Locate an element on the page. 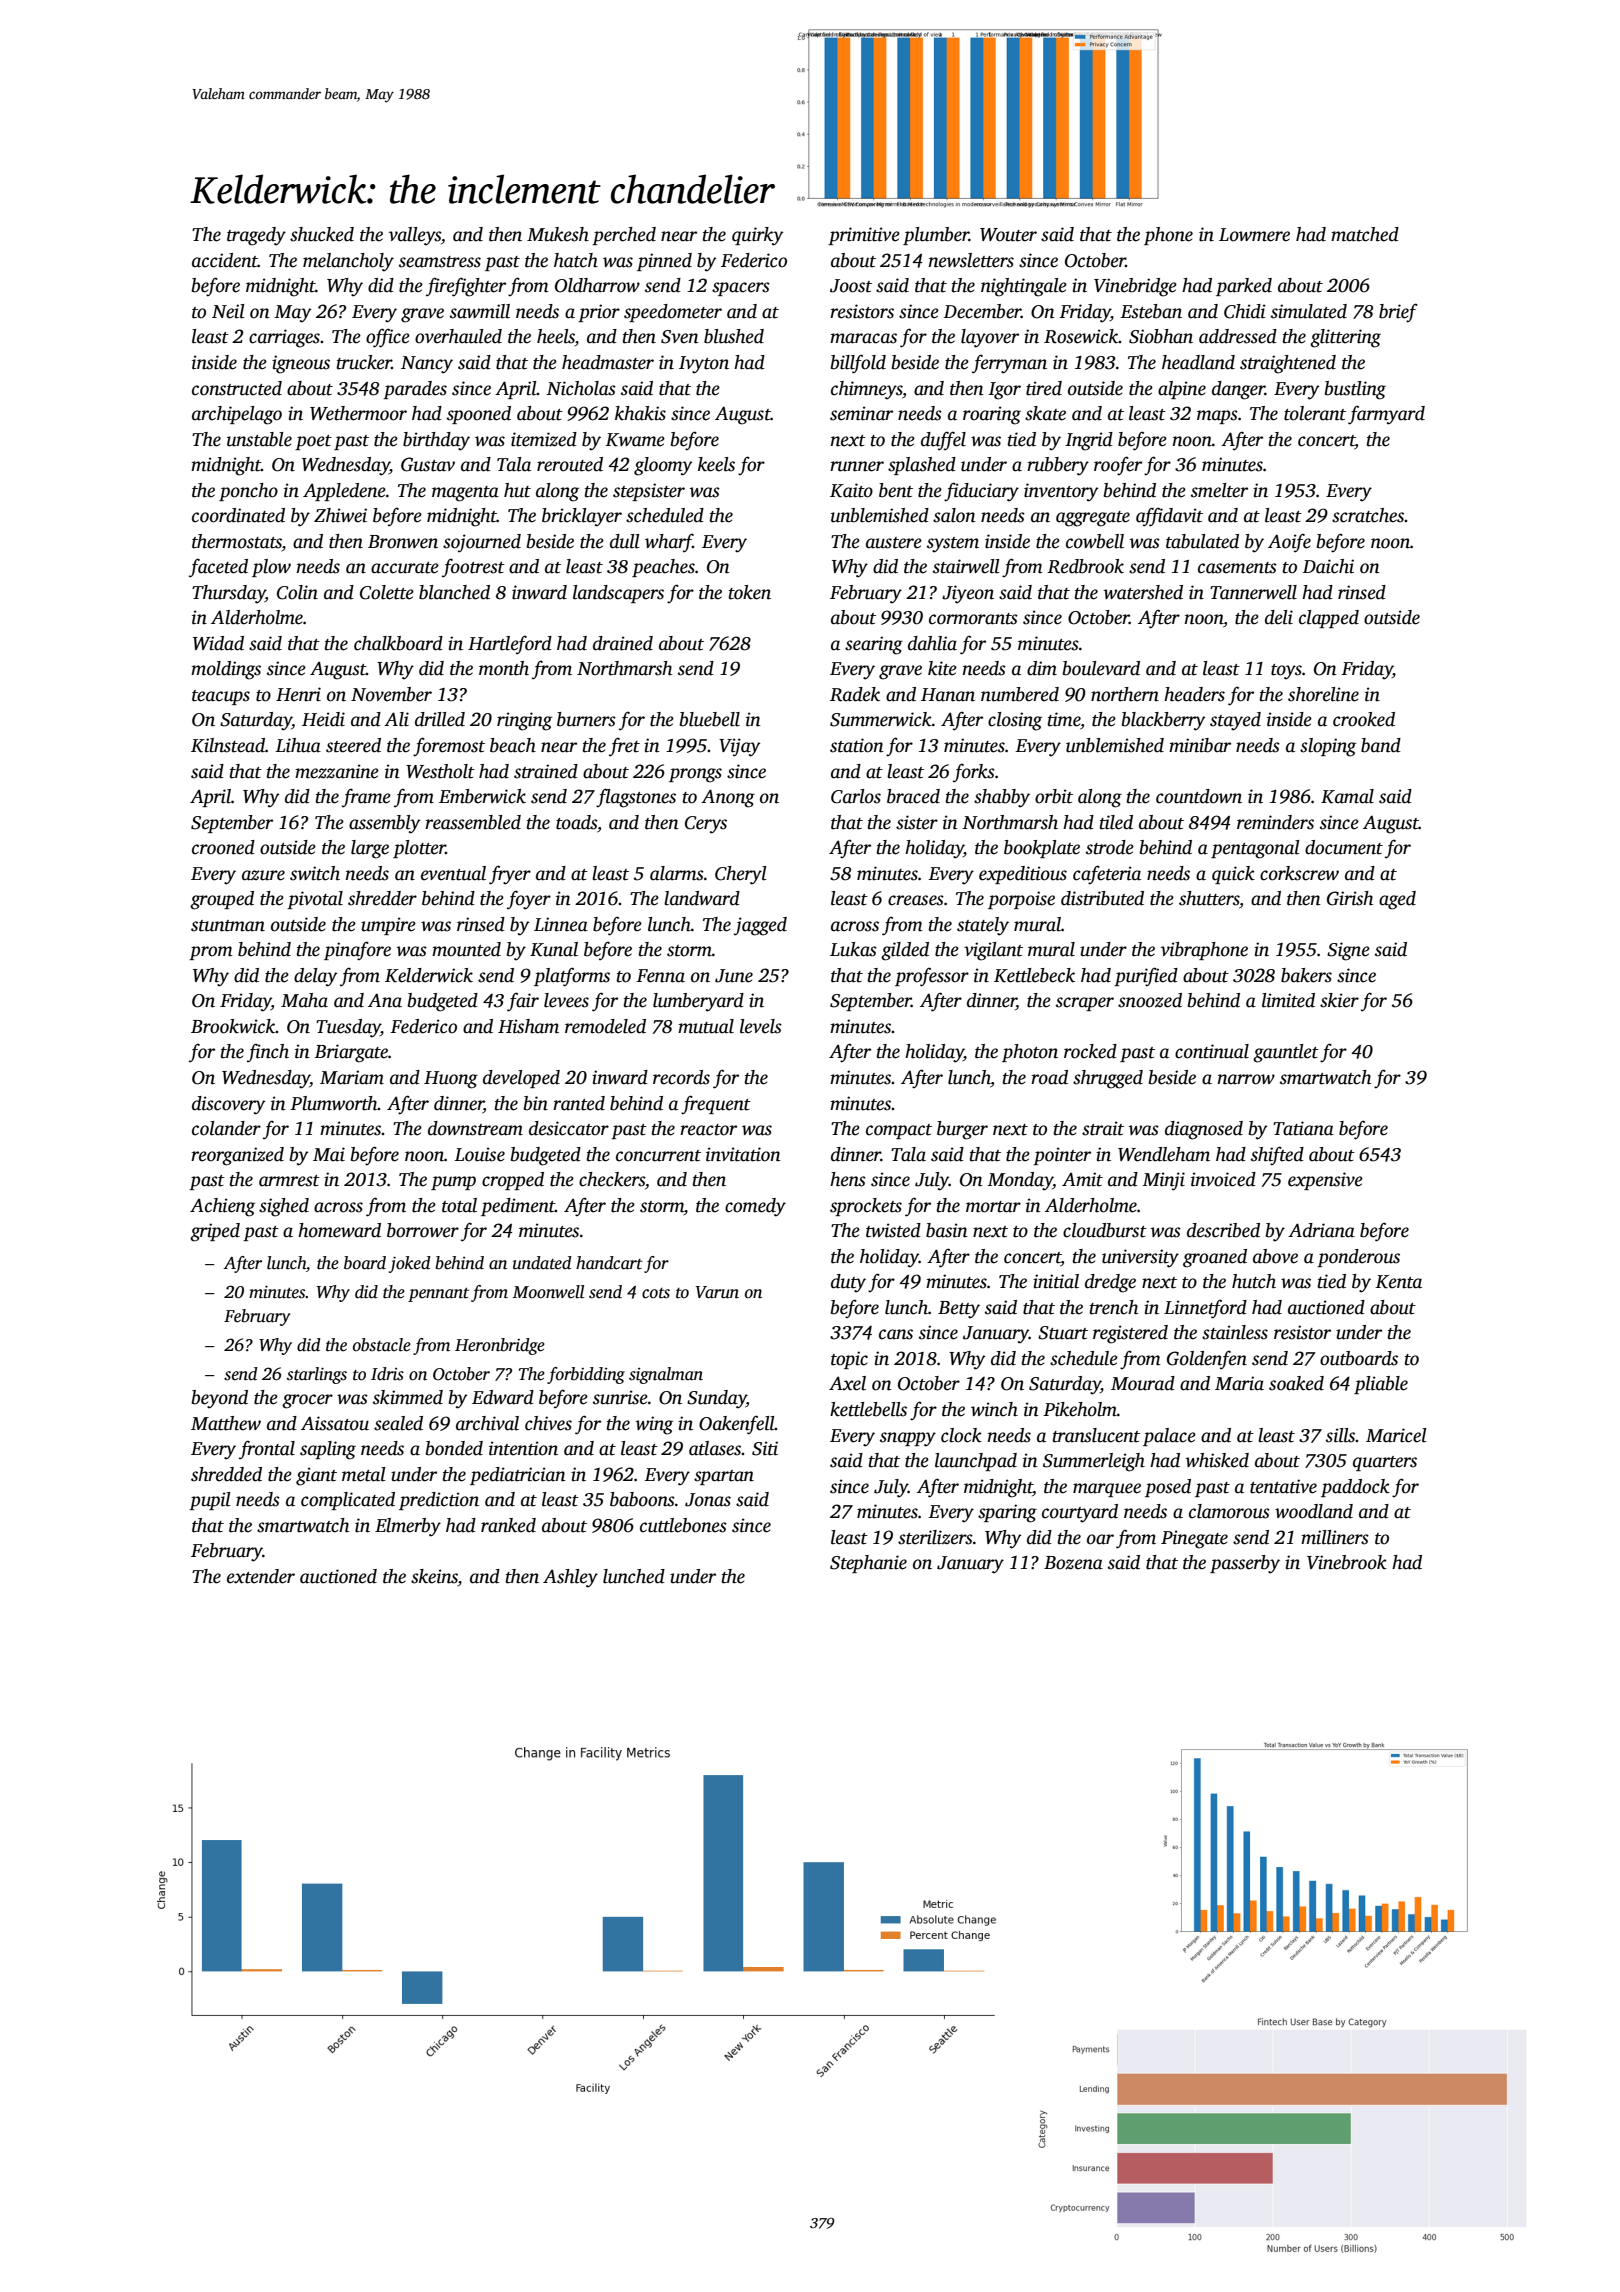  trench is located at coordinates (1114, 1307).
